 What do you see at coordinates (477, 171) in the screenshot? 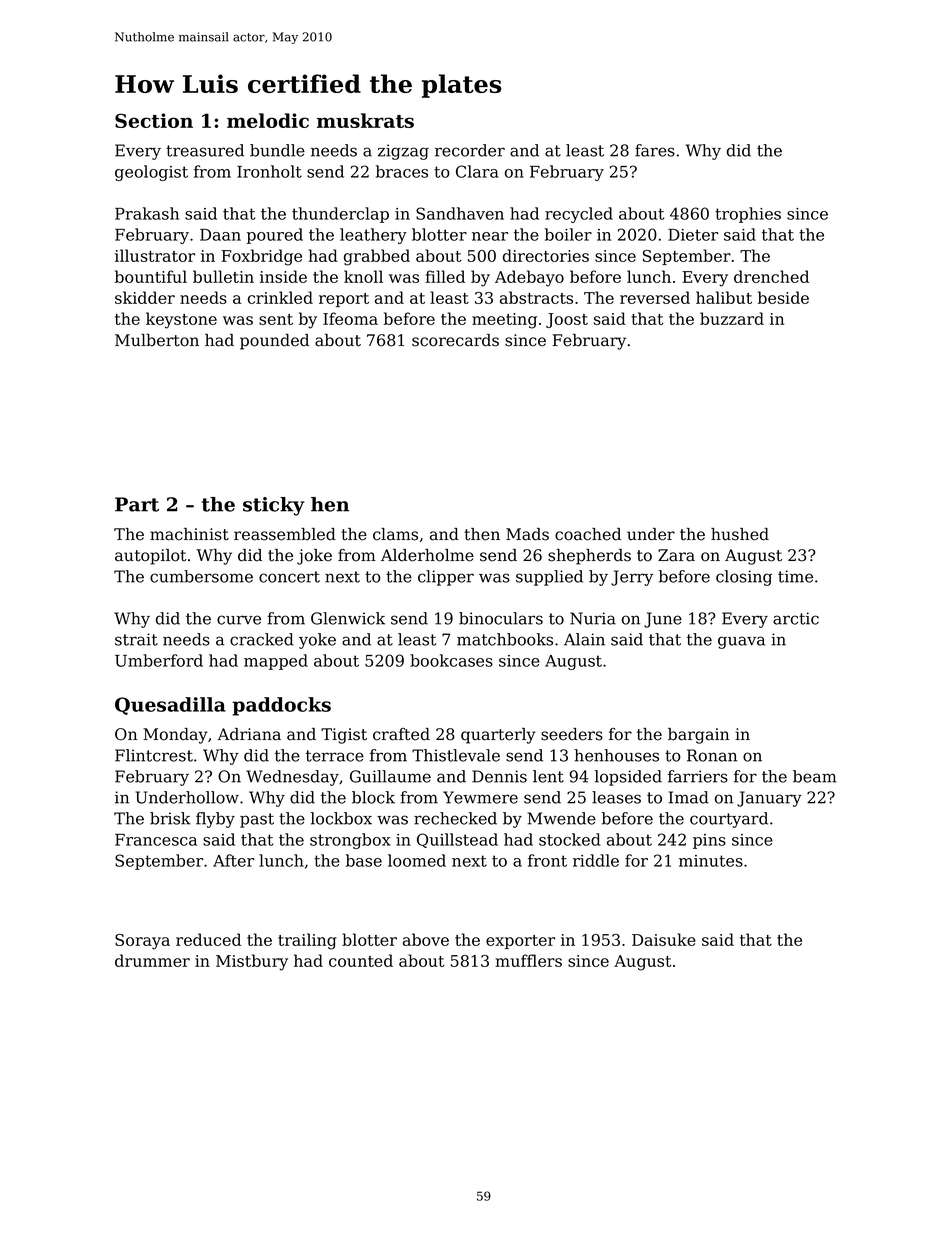
I see `Clara` at bounding box center [477, 171].
